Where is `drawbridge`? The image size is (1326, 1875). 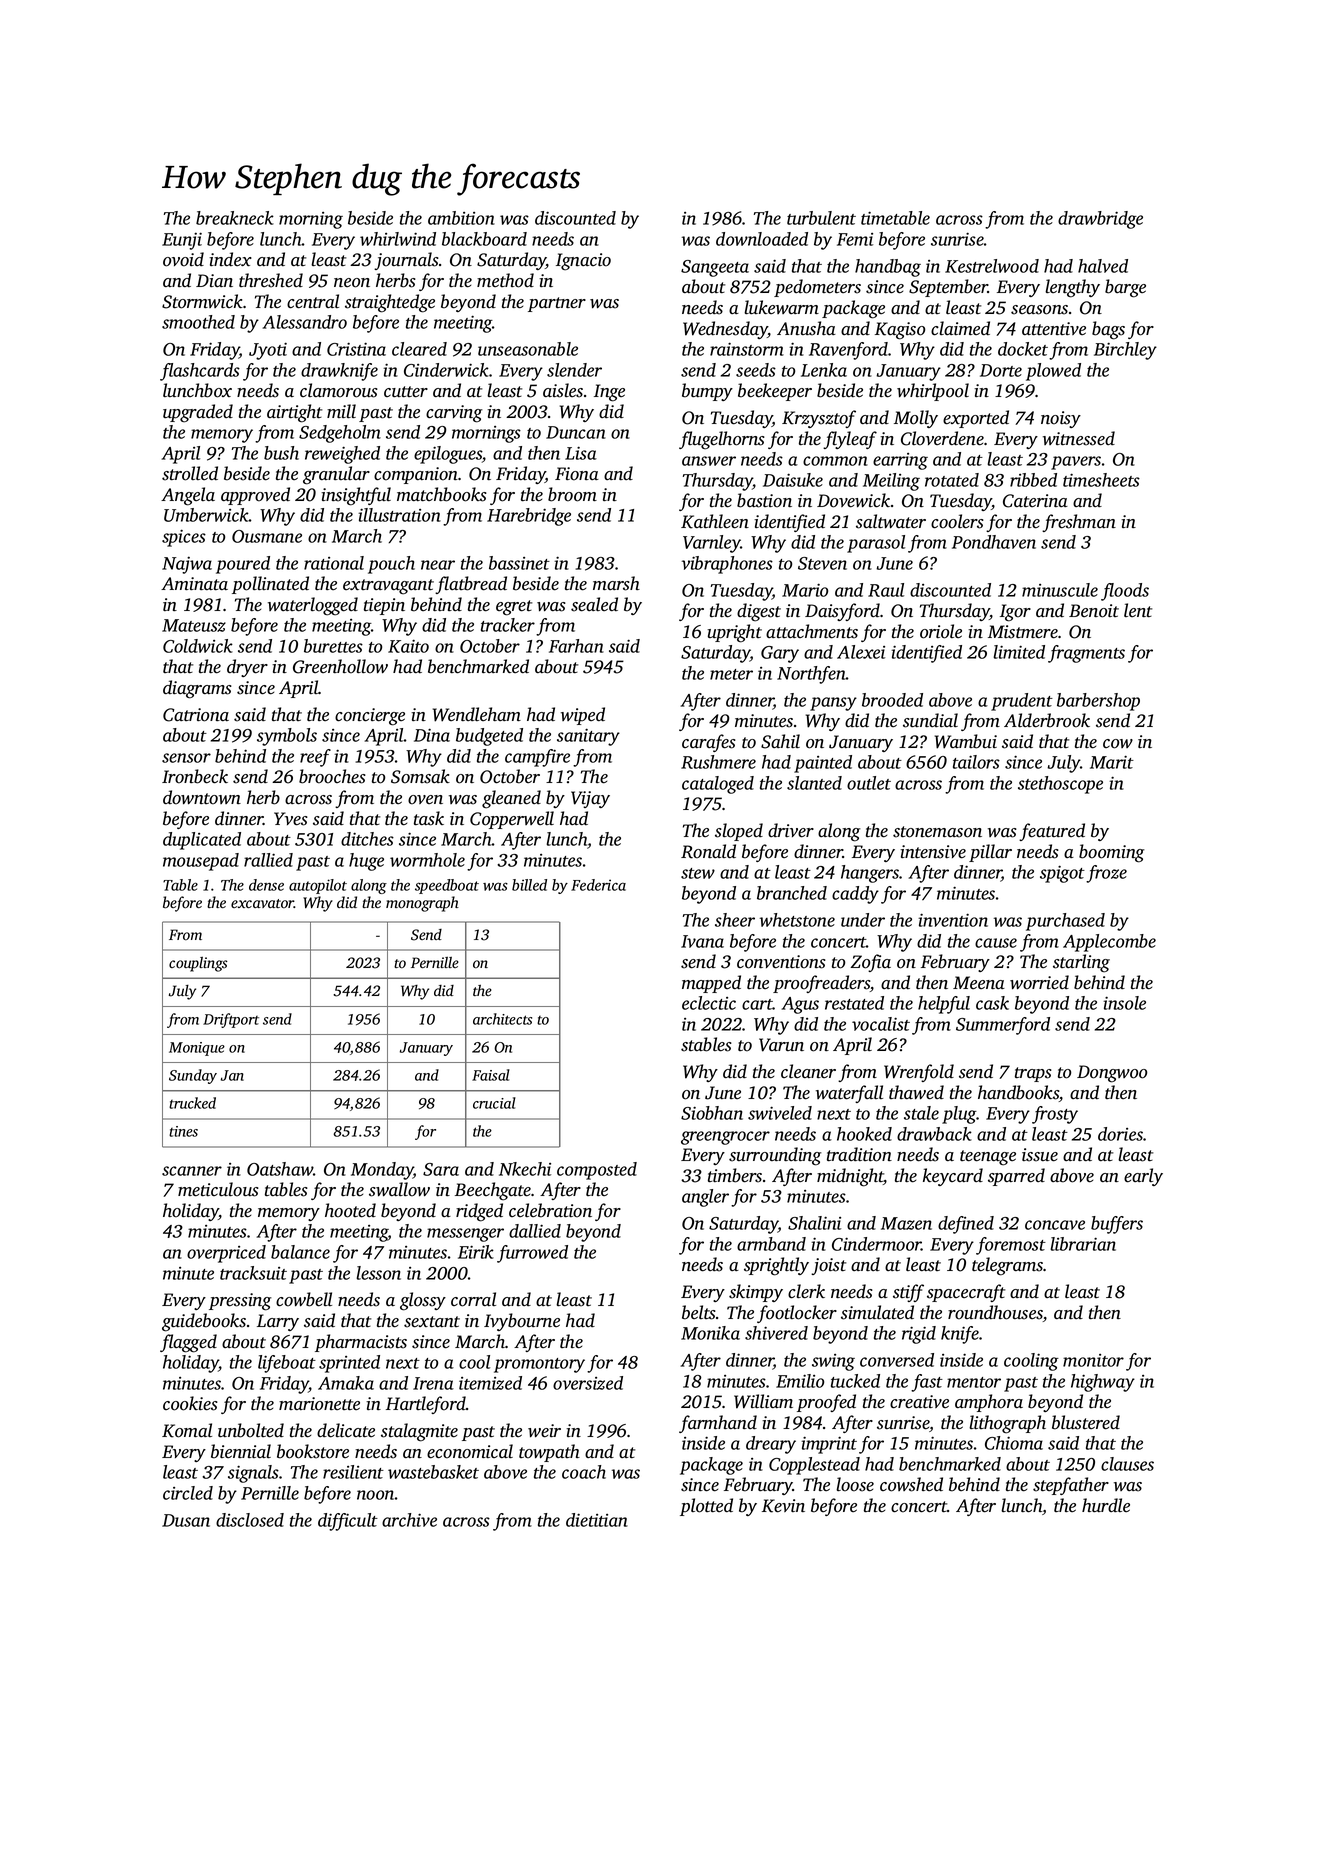 drawbridge is located at coordinates (1100, 220).
